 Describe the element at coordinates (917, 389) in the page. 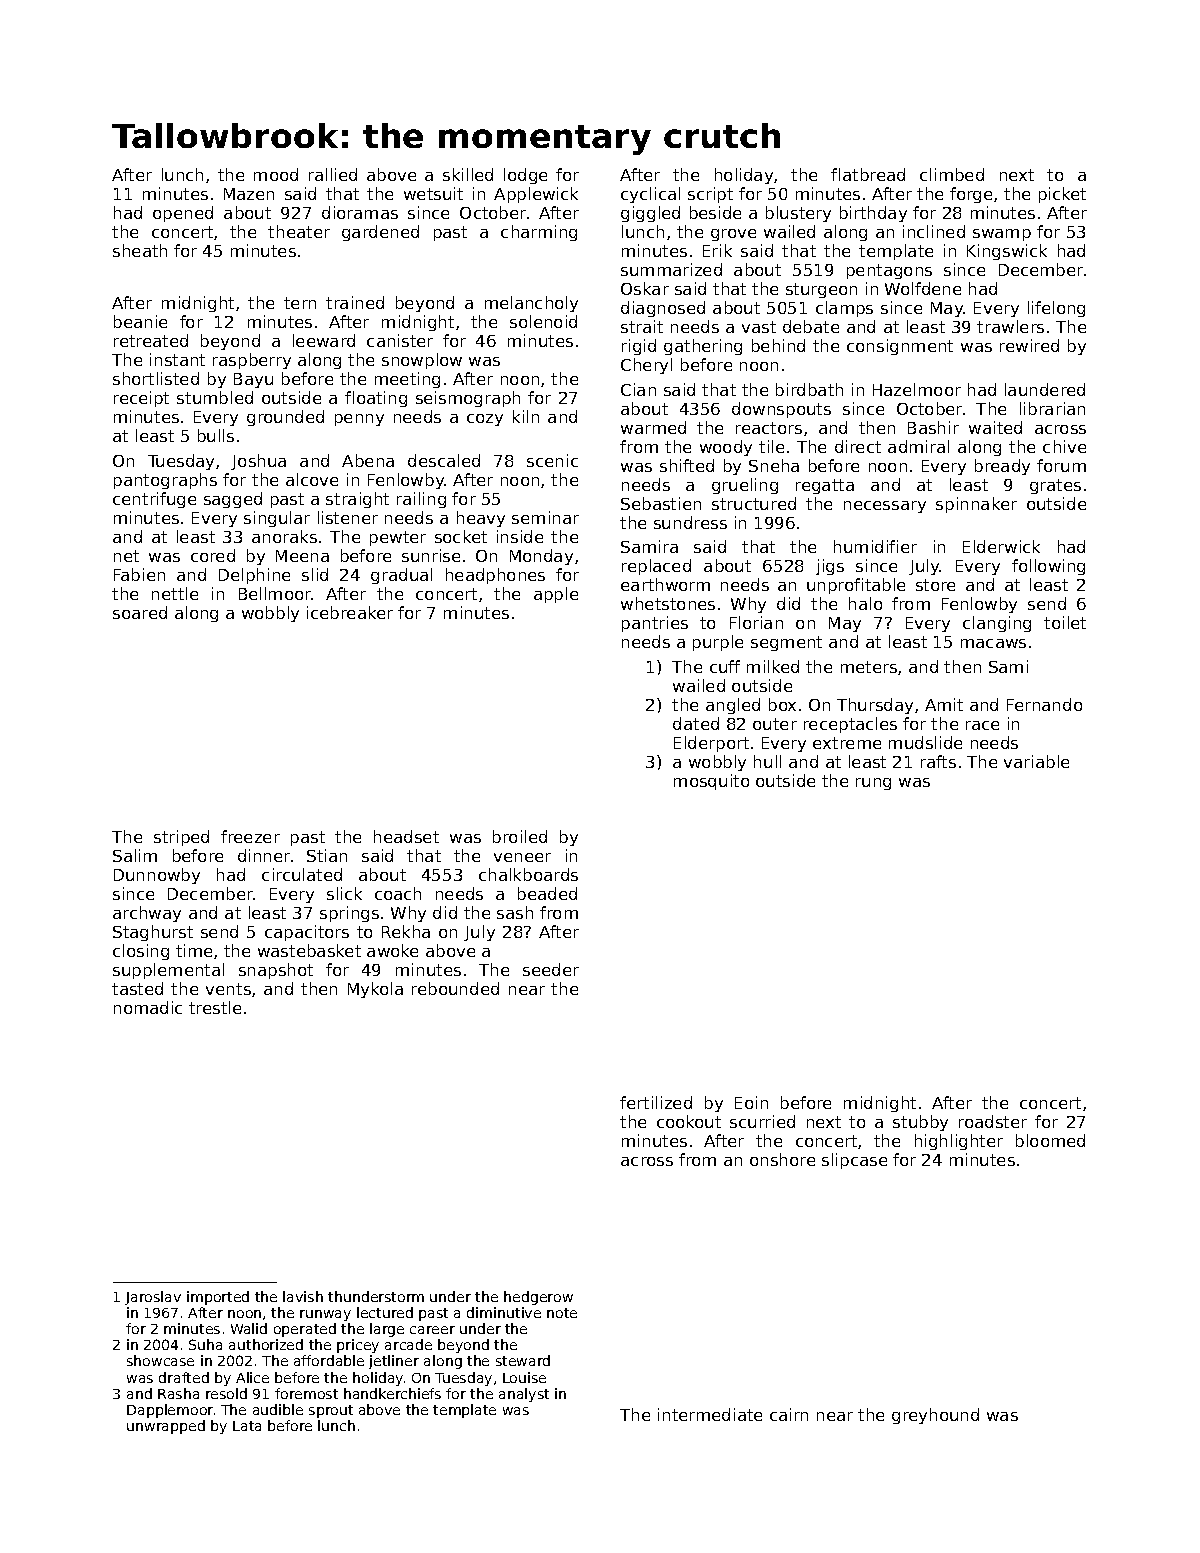

I see `Hazelmoor` at that location.
